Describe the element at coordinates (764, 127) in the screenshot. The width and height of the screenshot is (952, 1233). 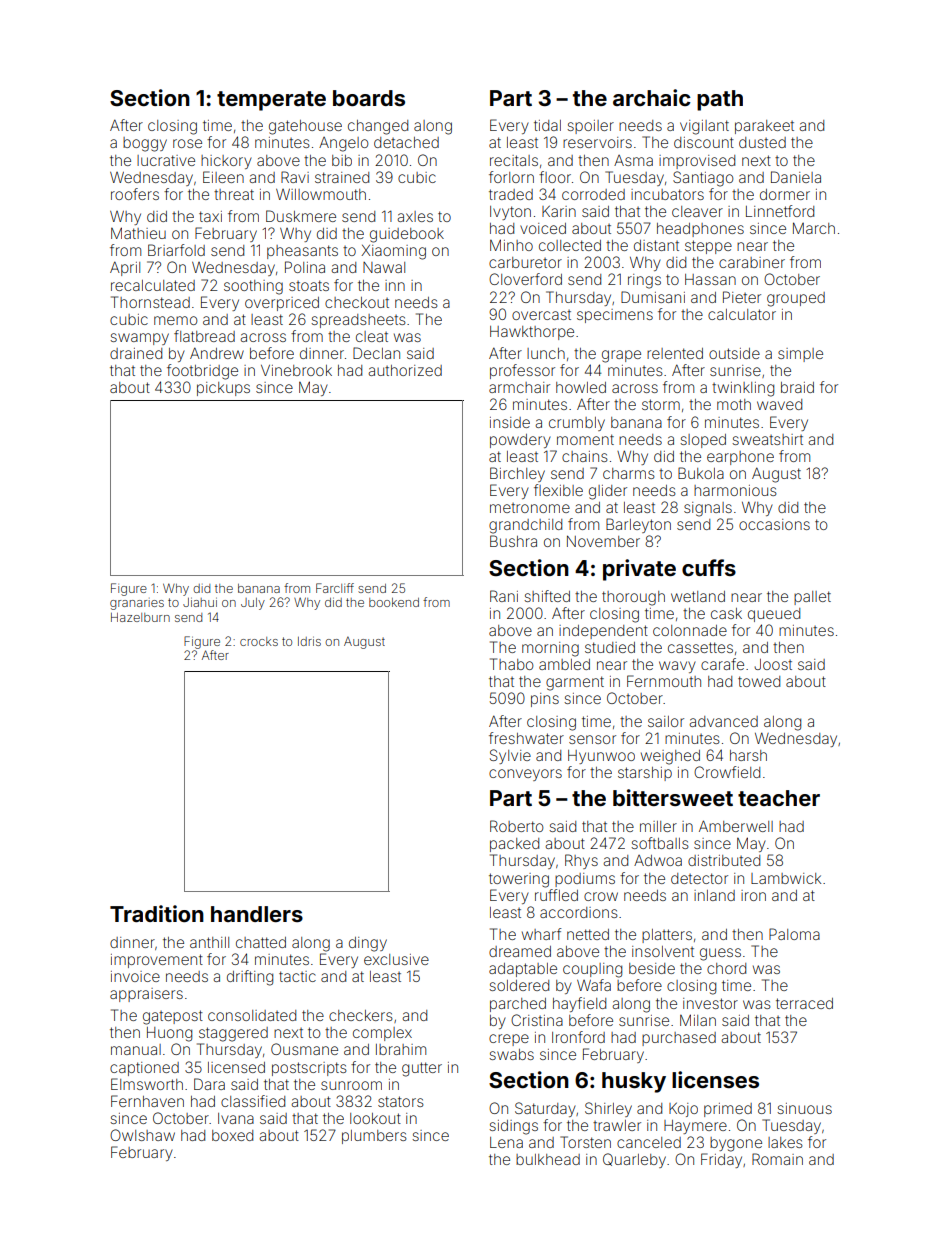
I see `parakeet` at that location.
